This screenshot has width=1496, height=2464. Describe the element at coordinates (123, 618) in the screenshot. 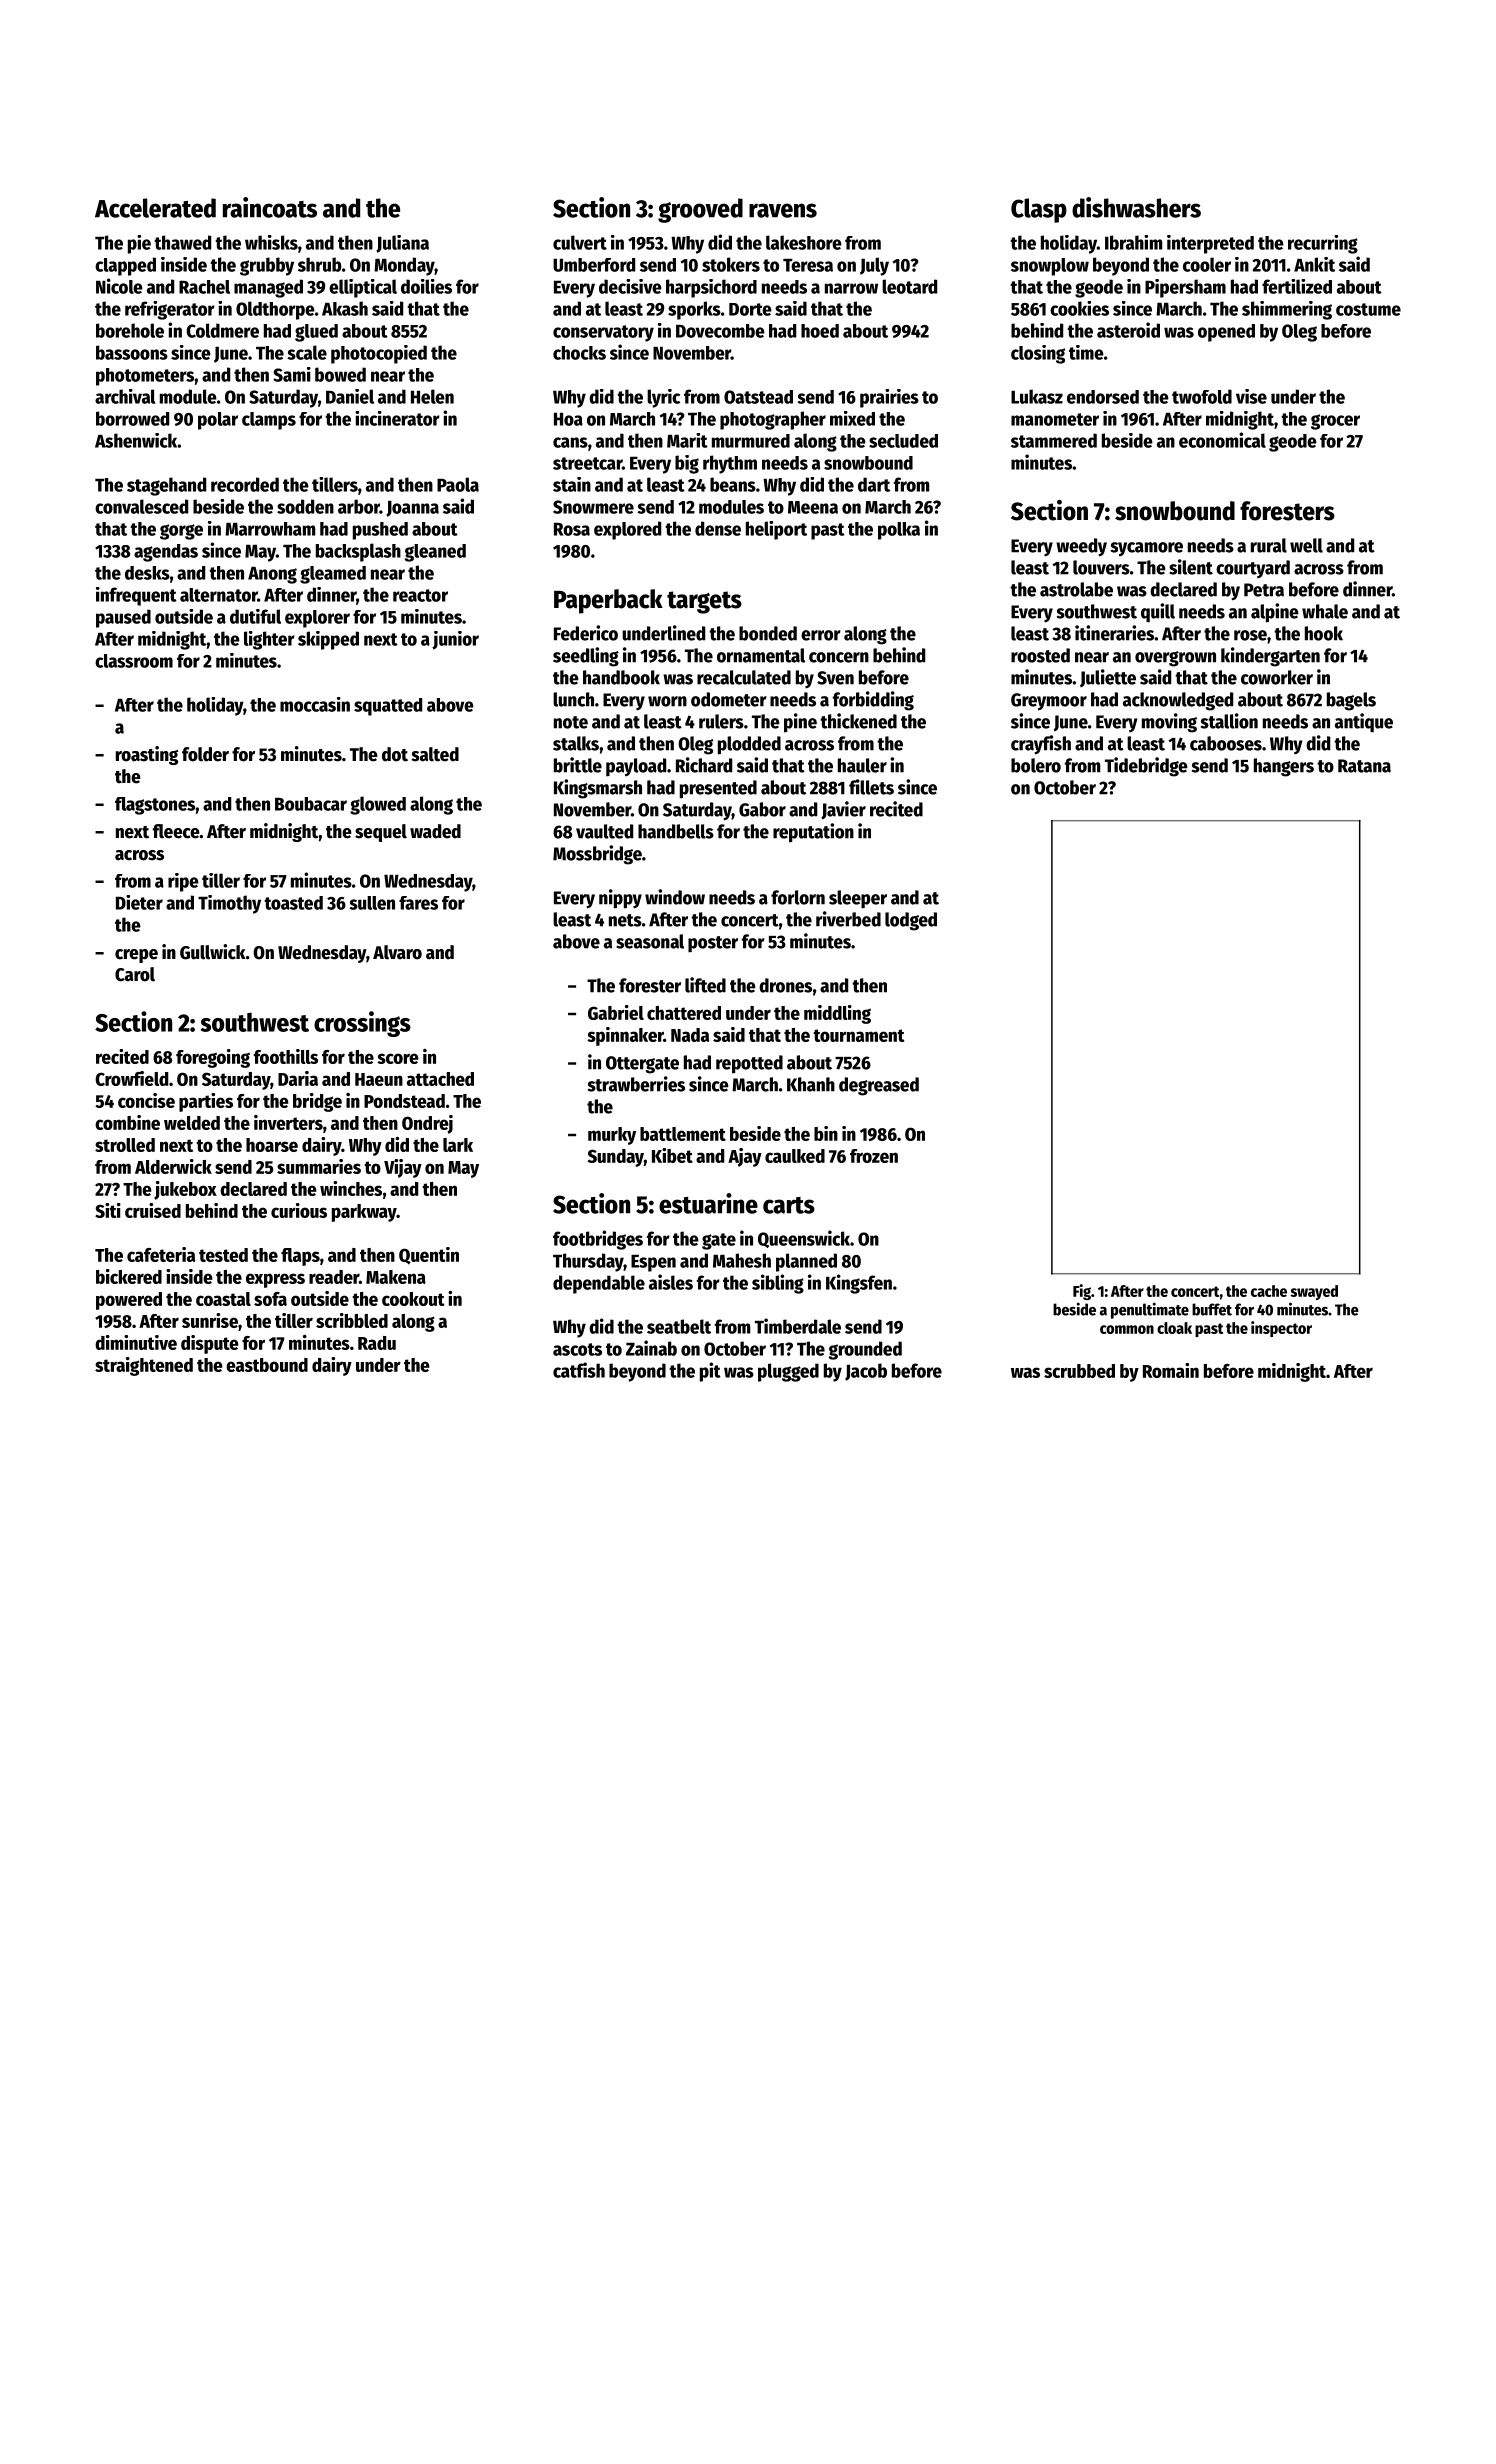

I see `paused` at that location.
